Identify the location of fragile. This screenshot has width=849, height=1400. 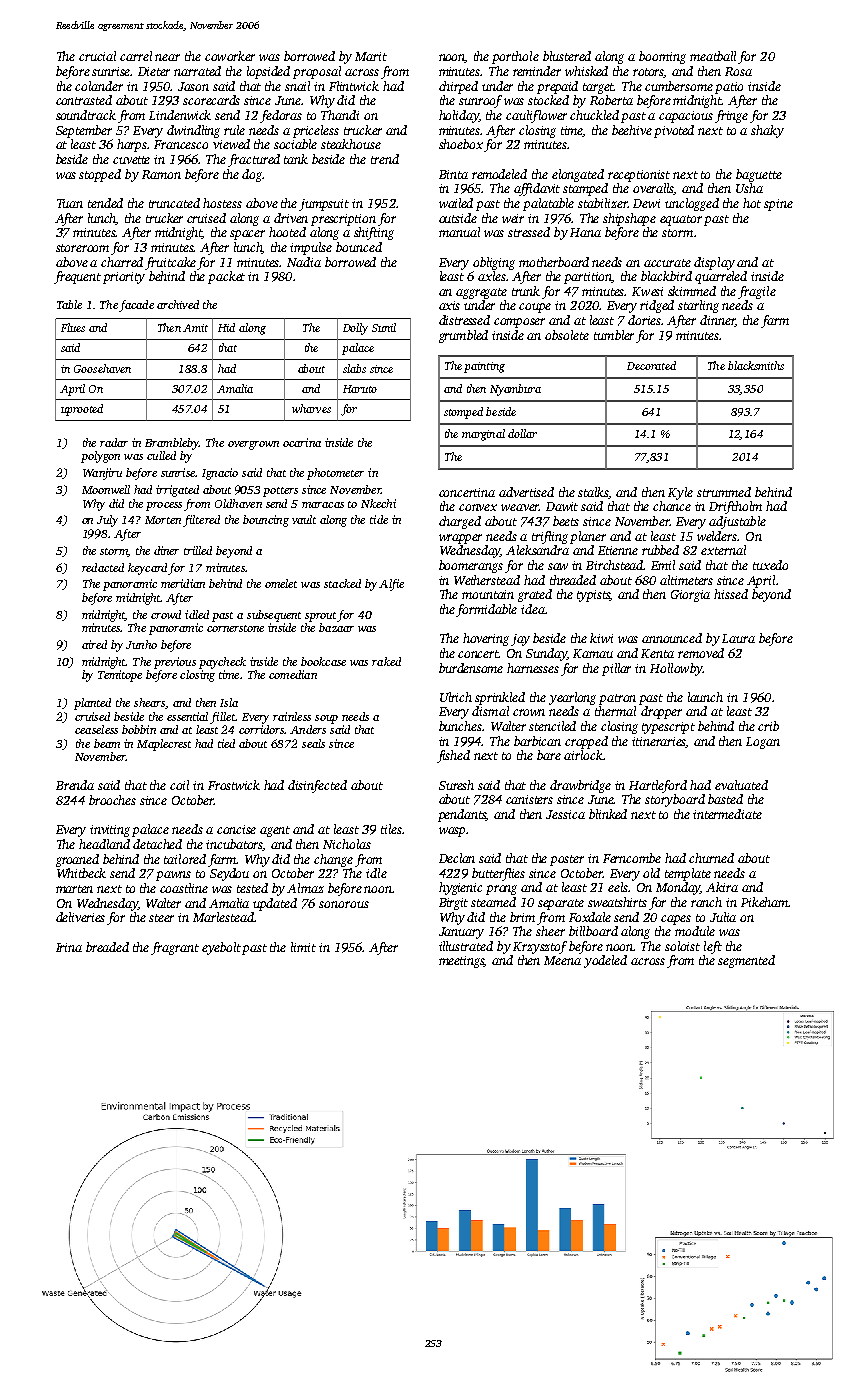
(757, 292).
